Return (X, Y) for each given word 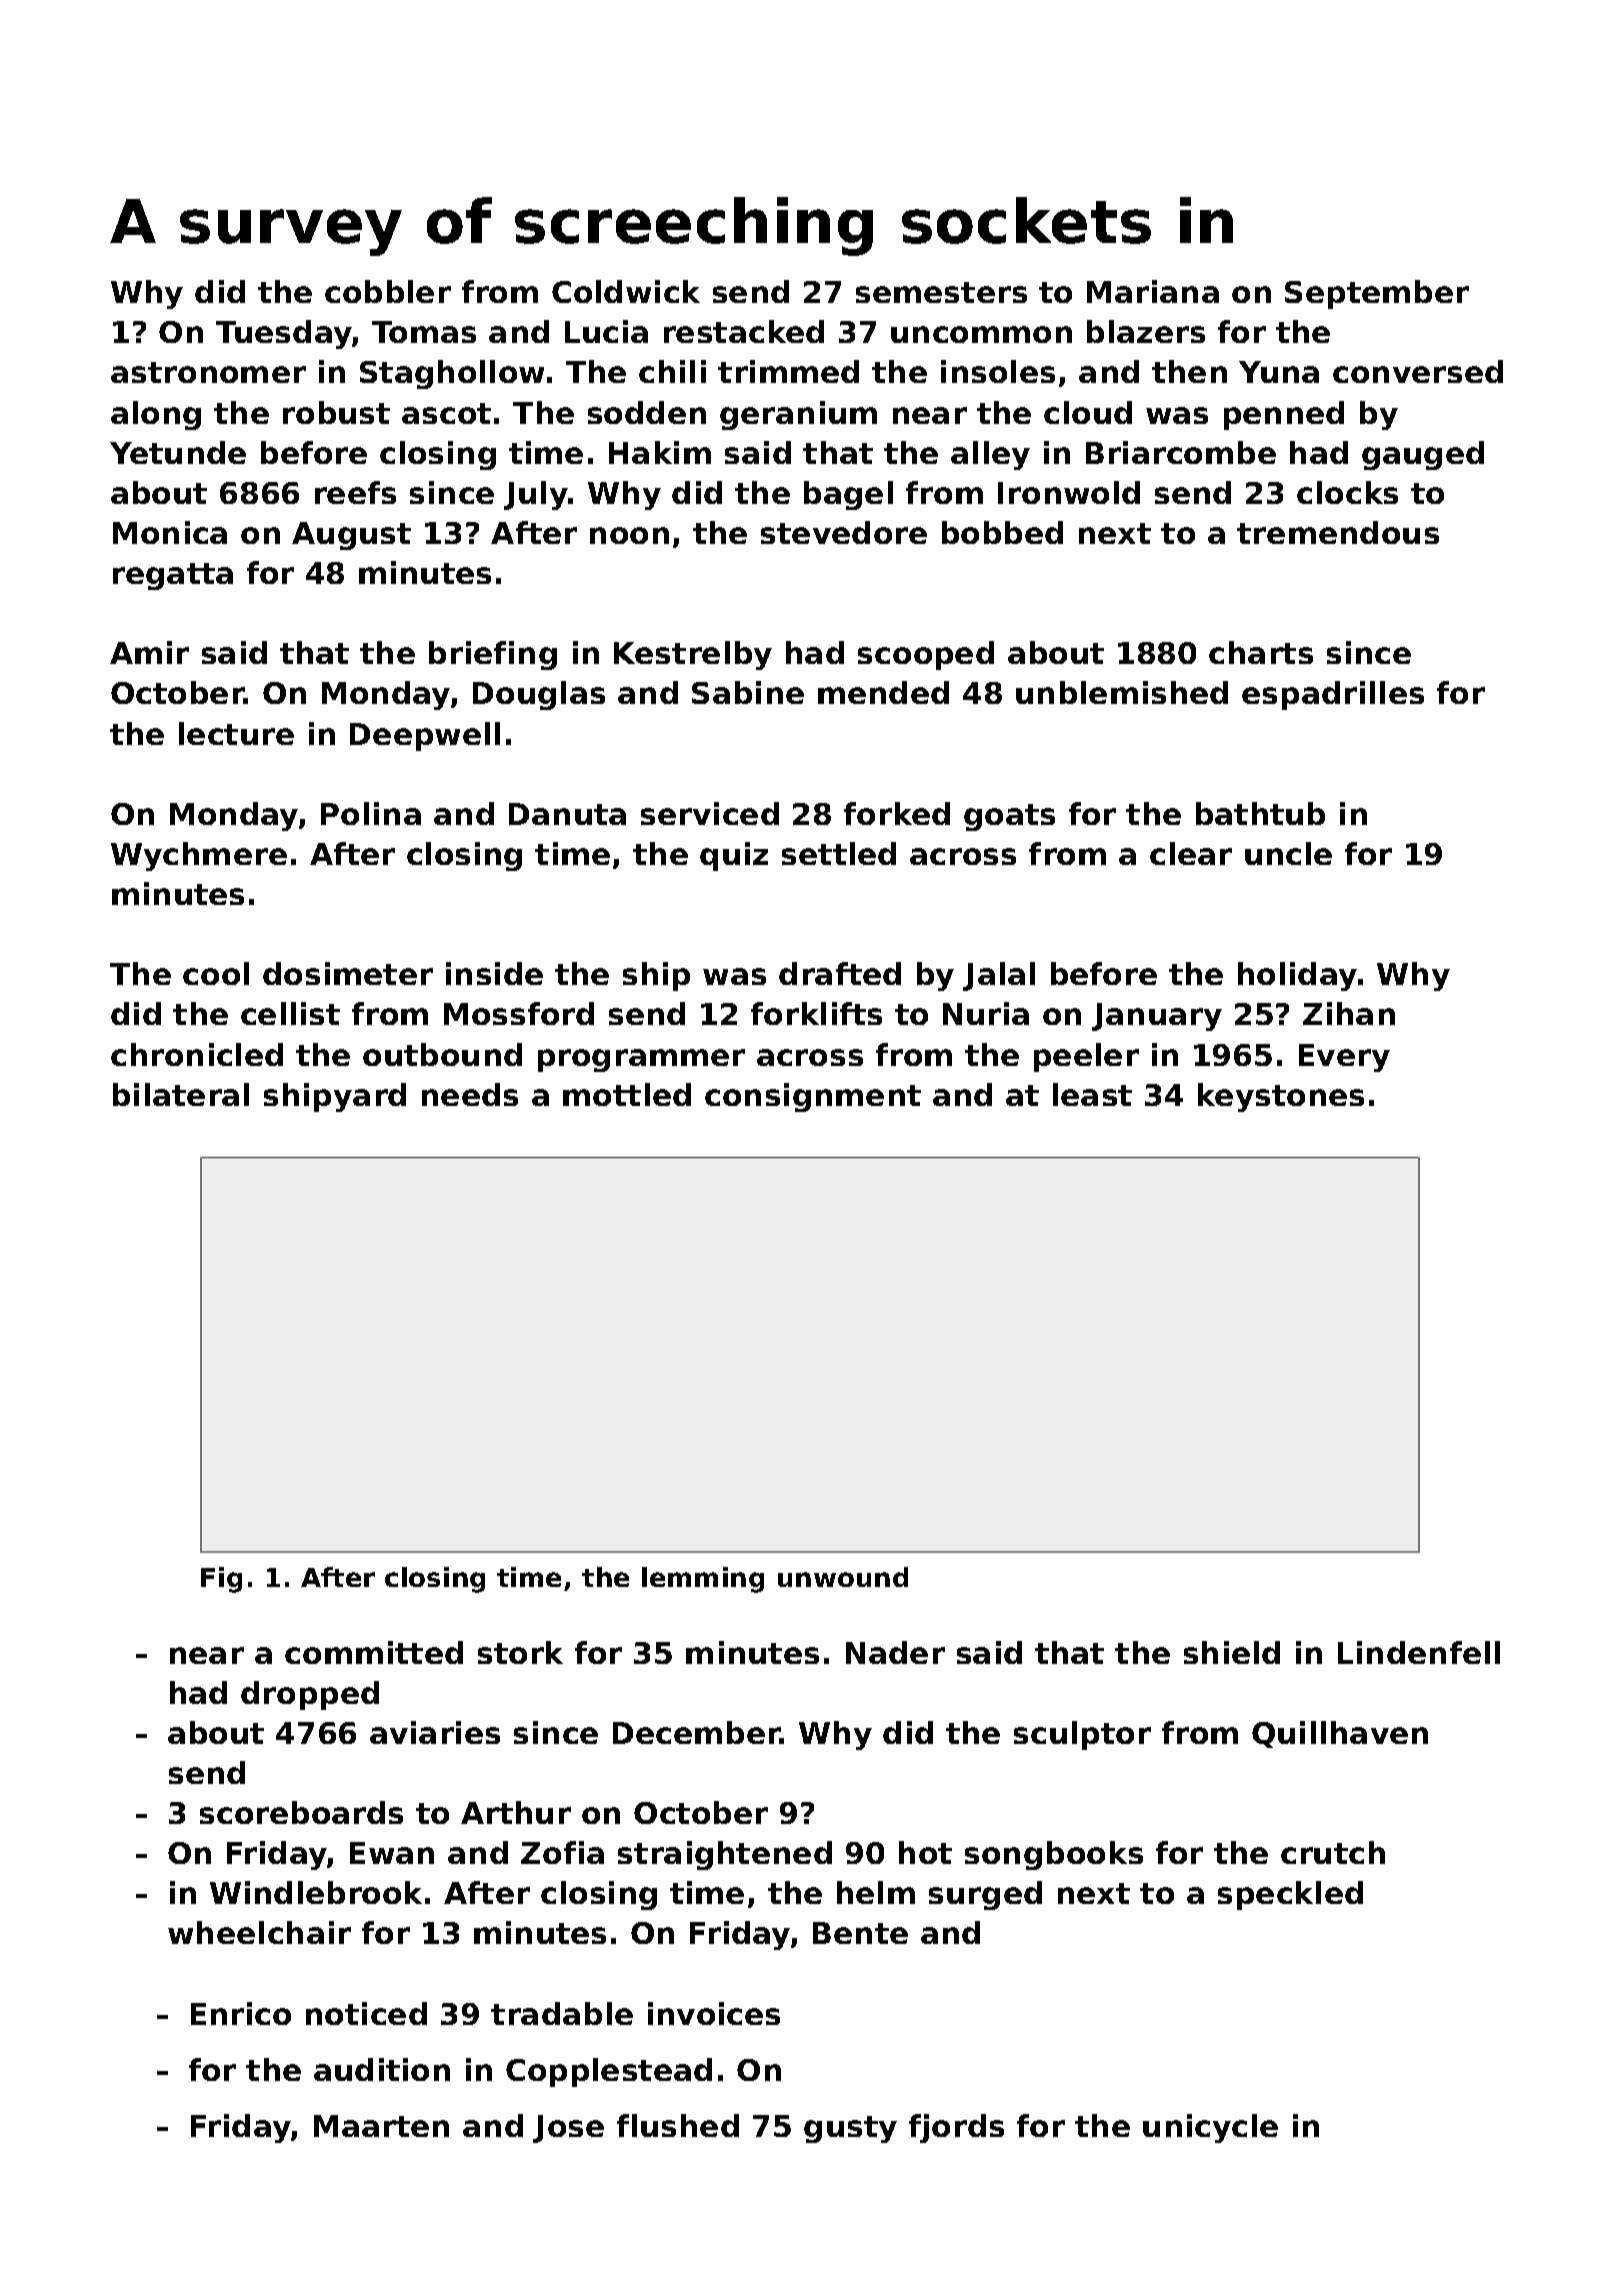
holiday (1297, 976)
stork (520, 1652)
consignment (813, 1097)
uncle (1288, 853)
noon (629, 535)
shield (1232, 1652)
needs (470, 1094)
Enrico (241, 2013)
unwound (843, 1577)
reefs (355, 492)
